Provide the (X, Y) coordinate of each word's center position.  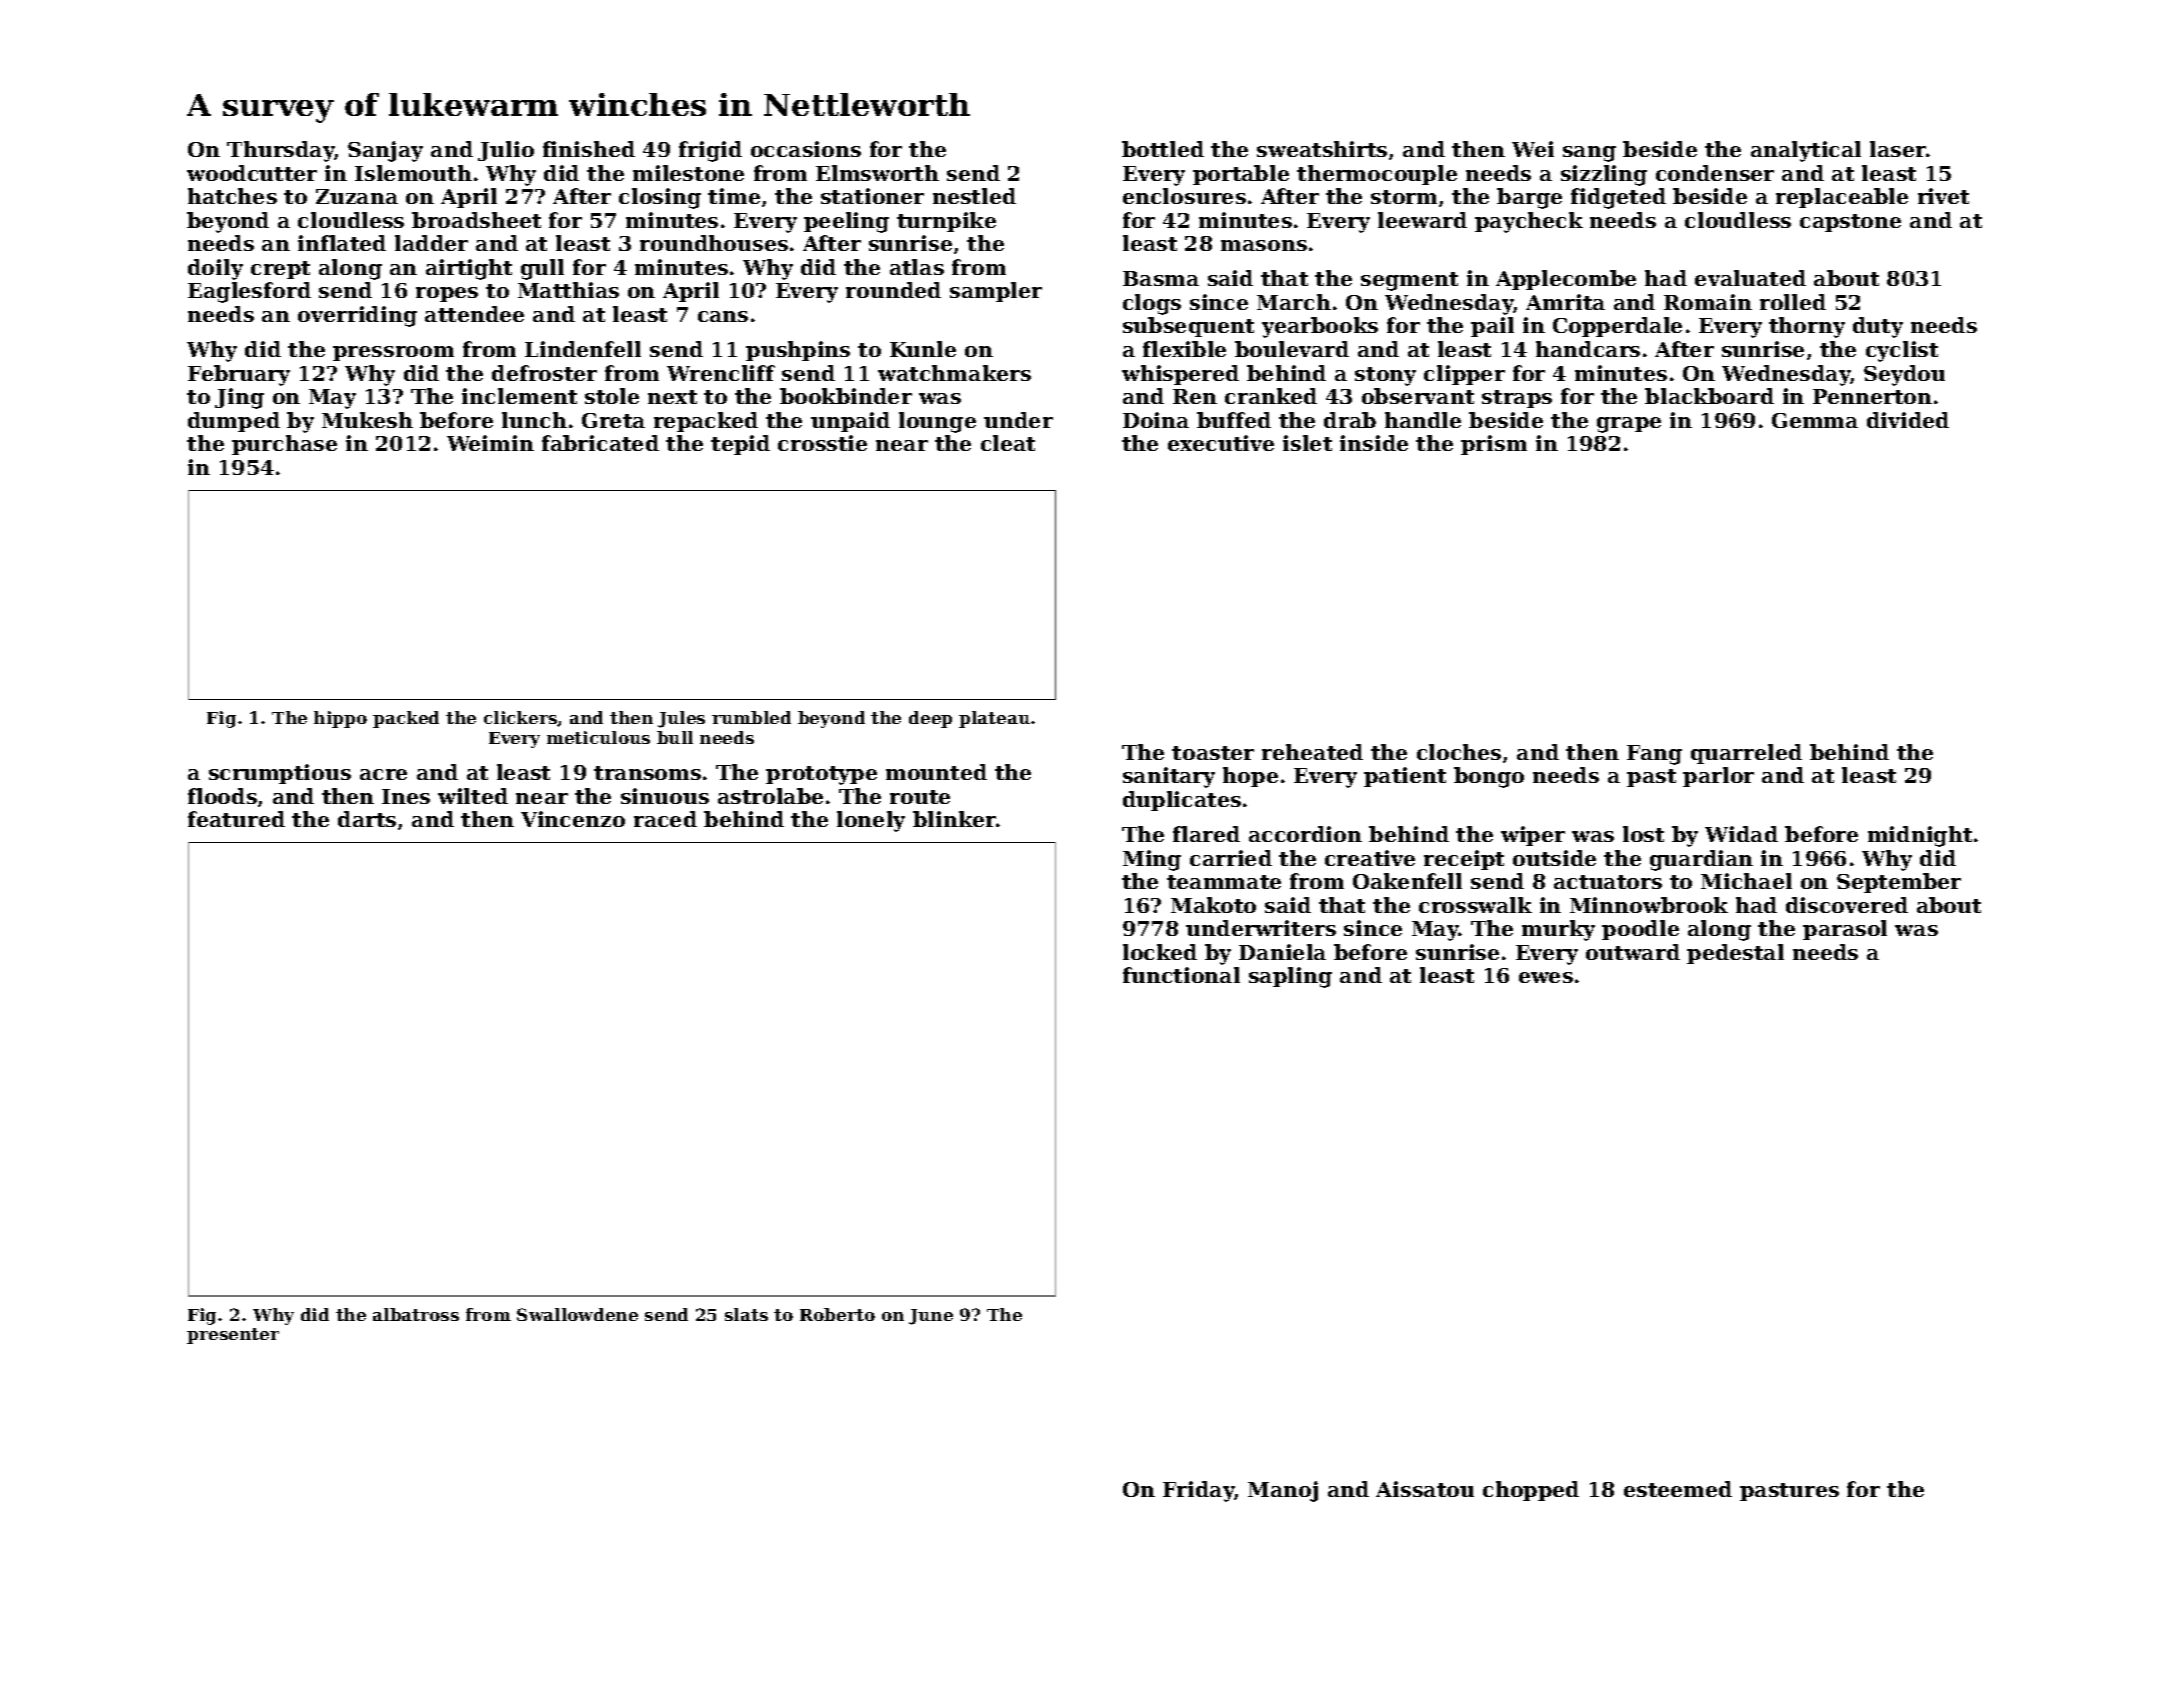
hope (1250, 777)
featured (236, 819)
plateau (994, 719)
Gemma (1815, 420)
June (931, 1317)
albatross (416, 1314)
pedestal (1735, 954)
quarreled (1746, 754)
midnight (1920, 836)
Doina (1156, 420)
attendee (474, 314)
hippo (340, 719)
